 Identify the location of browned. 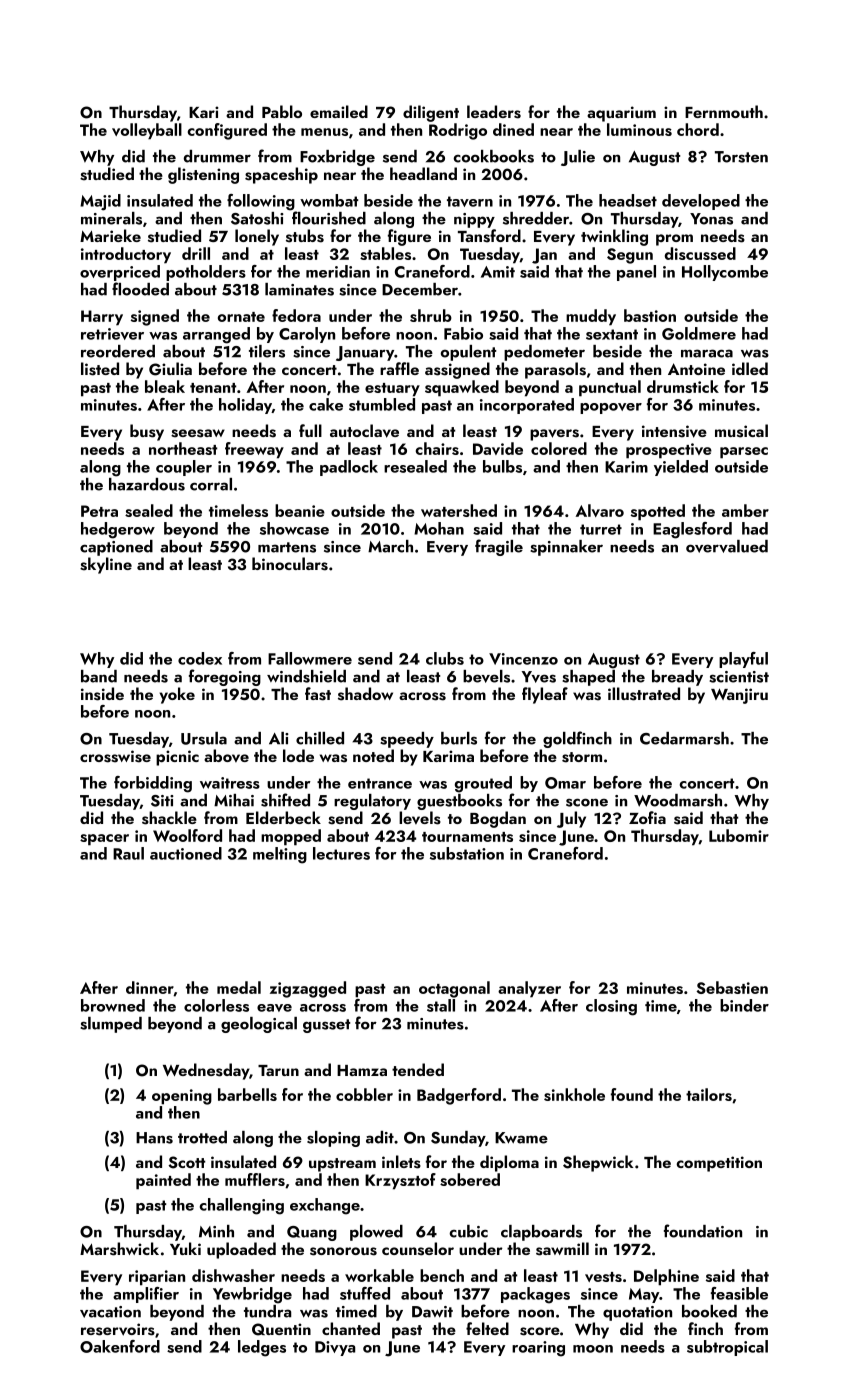
(113, 1005).
